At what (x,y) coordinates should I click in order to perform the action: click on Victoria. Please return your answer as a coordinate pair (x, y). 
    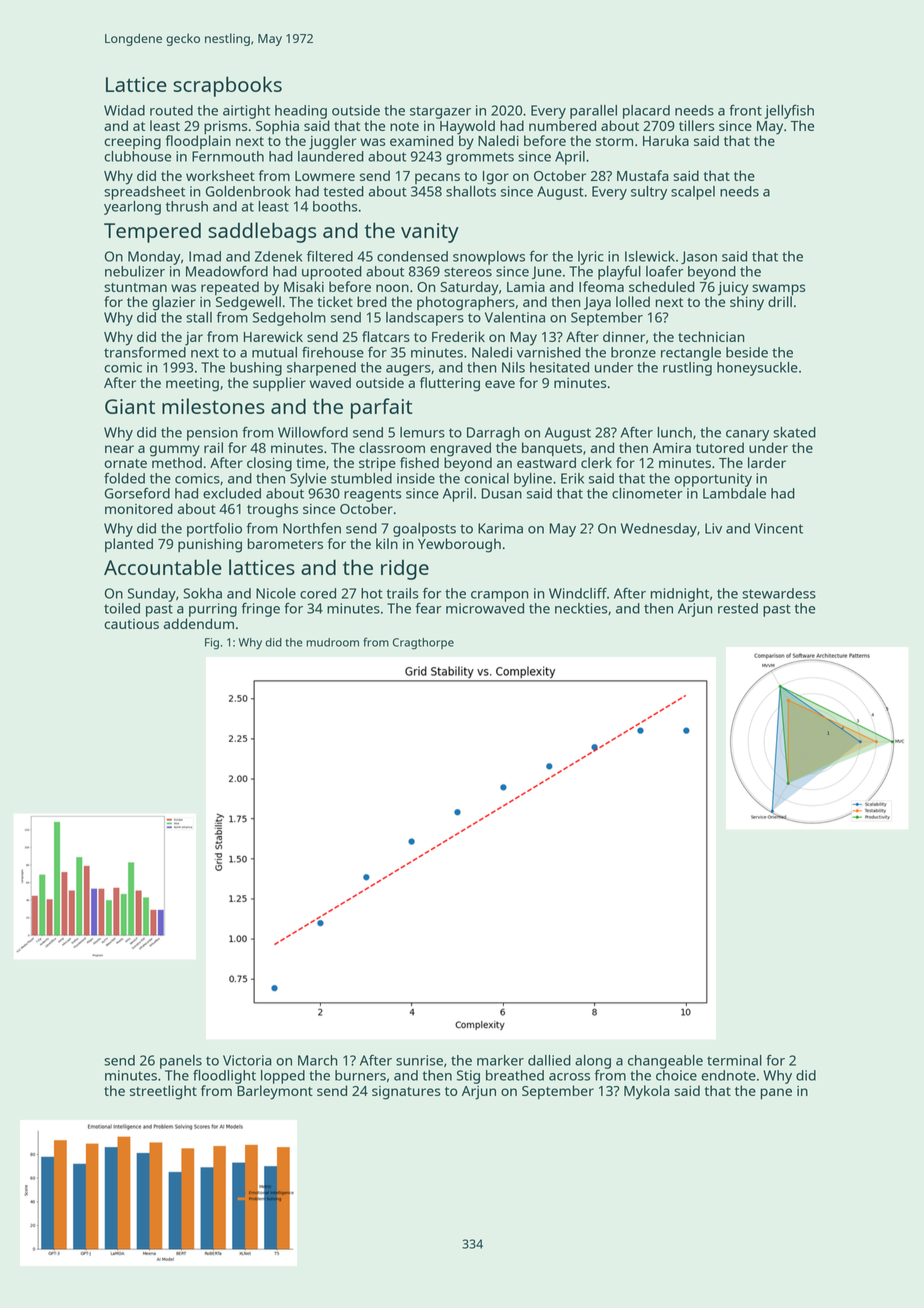
    Looking at the image, I should click on (247, 1060).
